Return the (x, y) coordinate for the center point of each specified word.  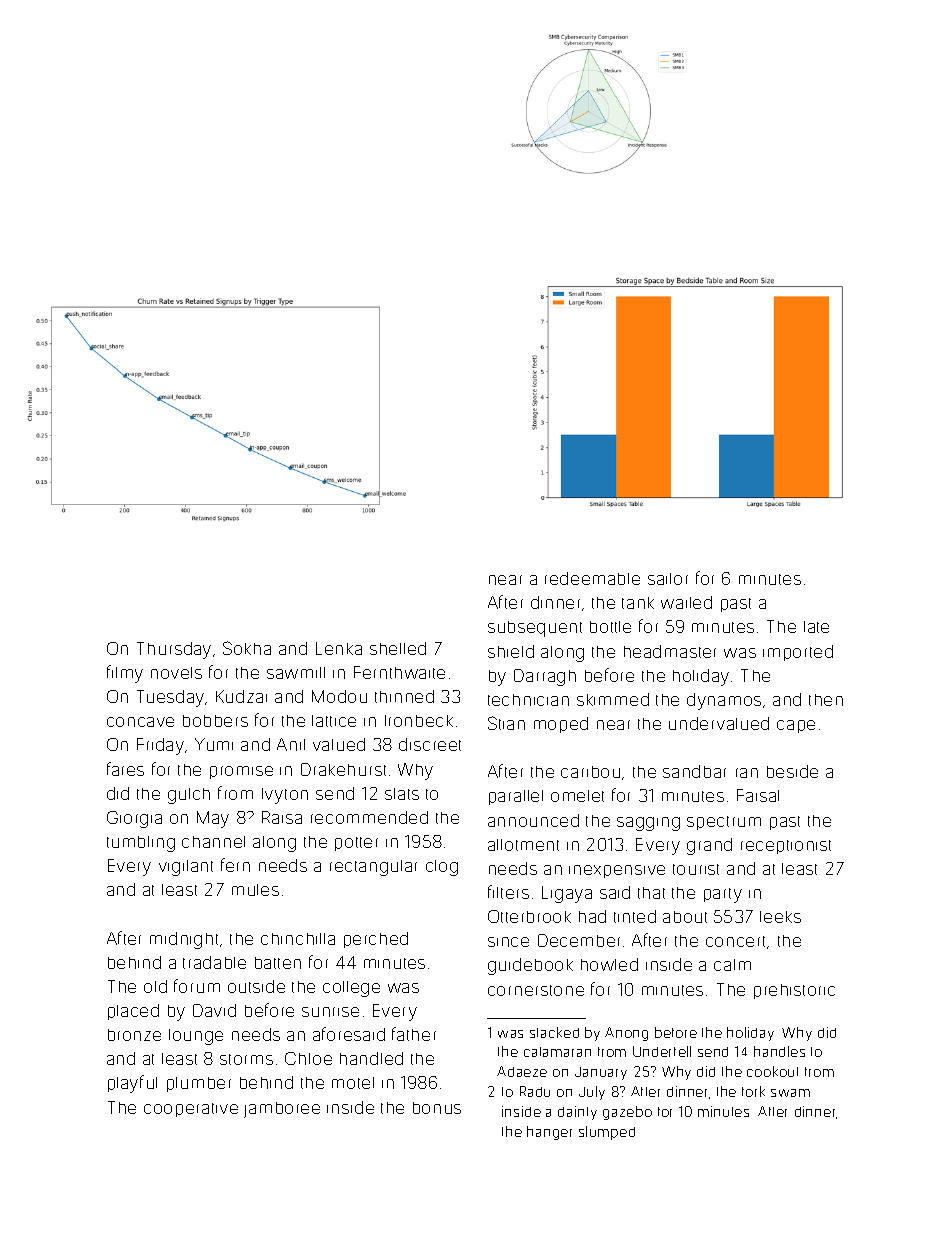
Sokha (247, 648)
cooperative (191, 1110)
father (414, 1034)
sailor (668, 579)
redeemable (592, 578)
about (685, 917)
